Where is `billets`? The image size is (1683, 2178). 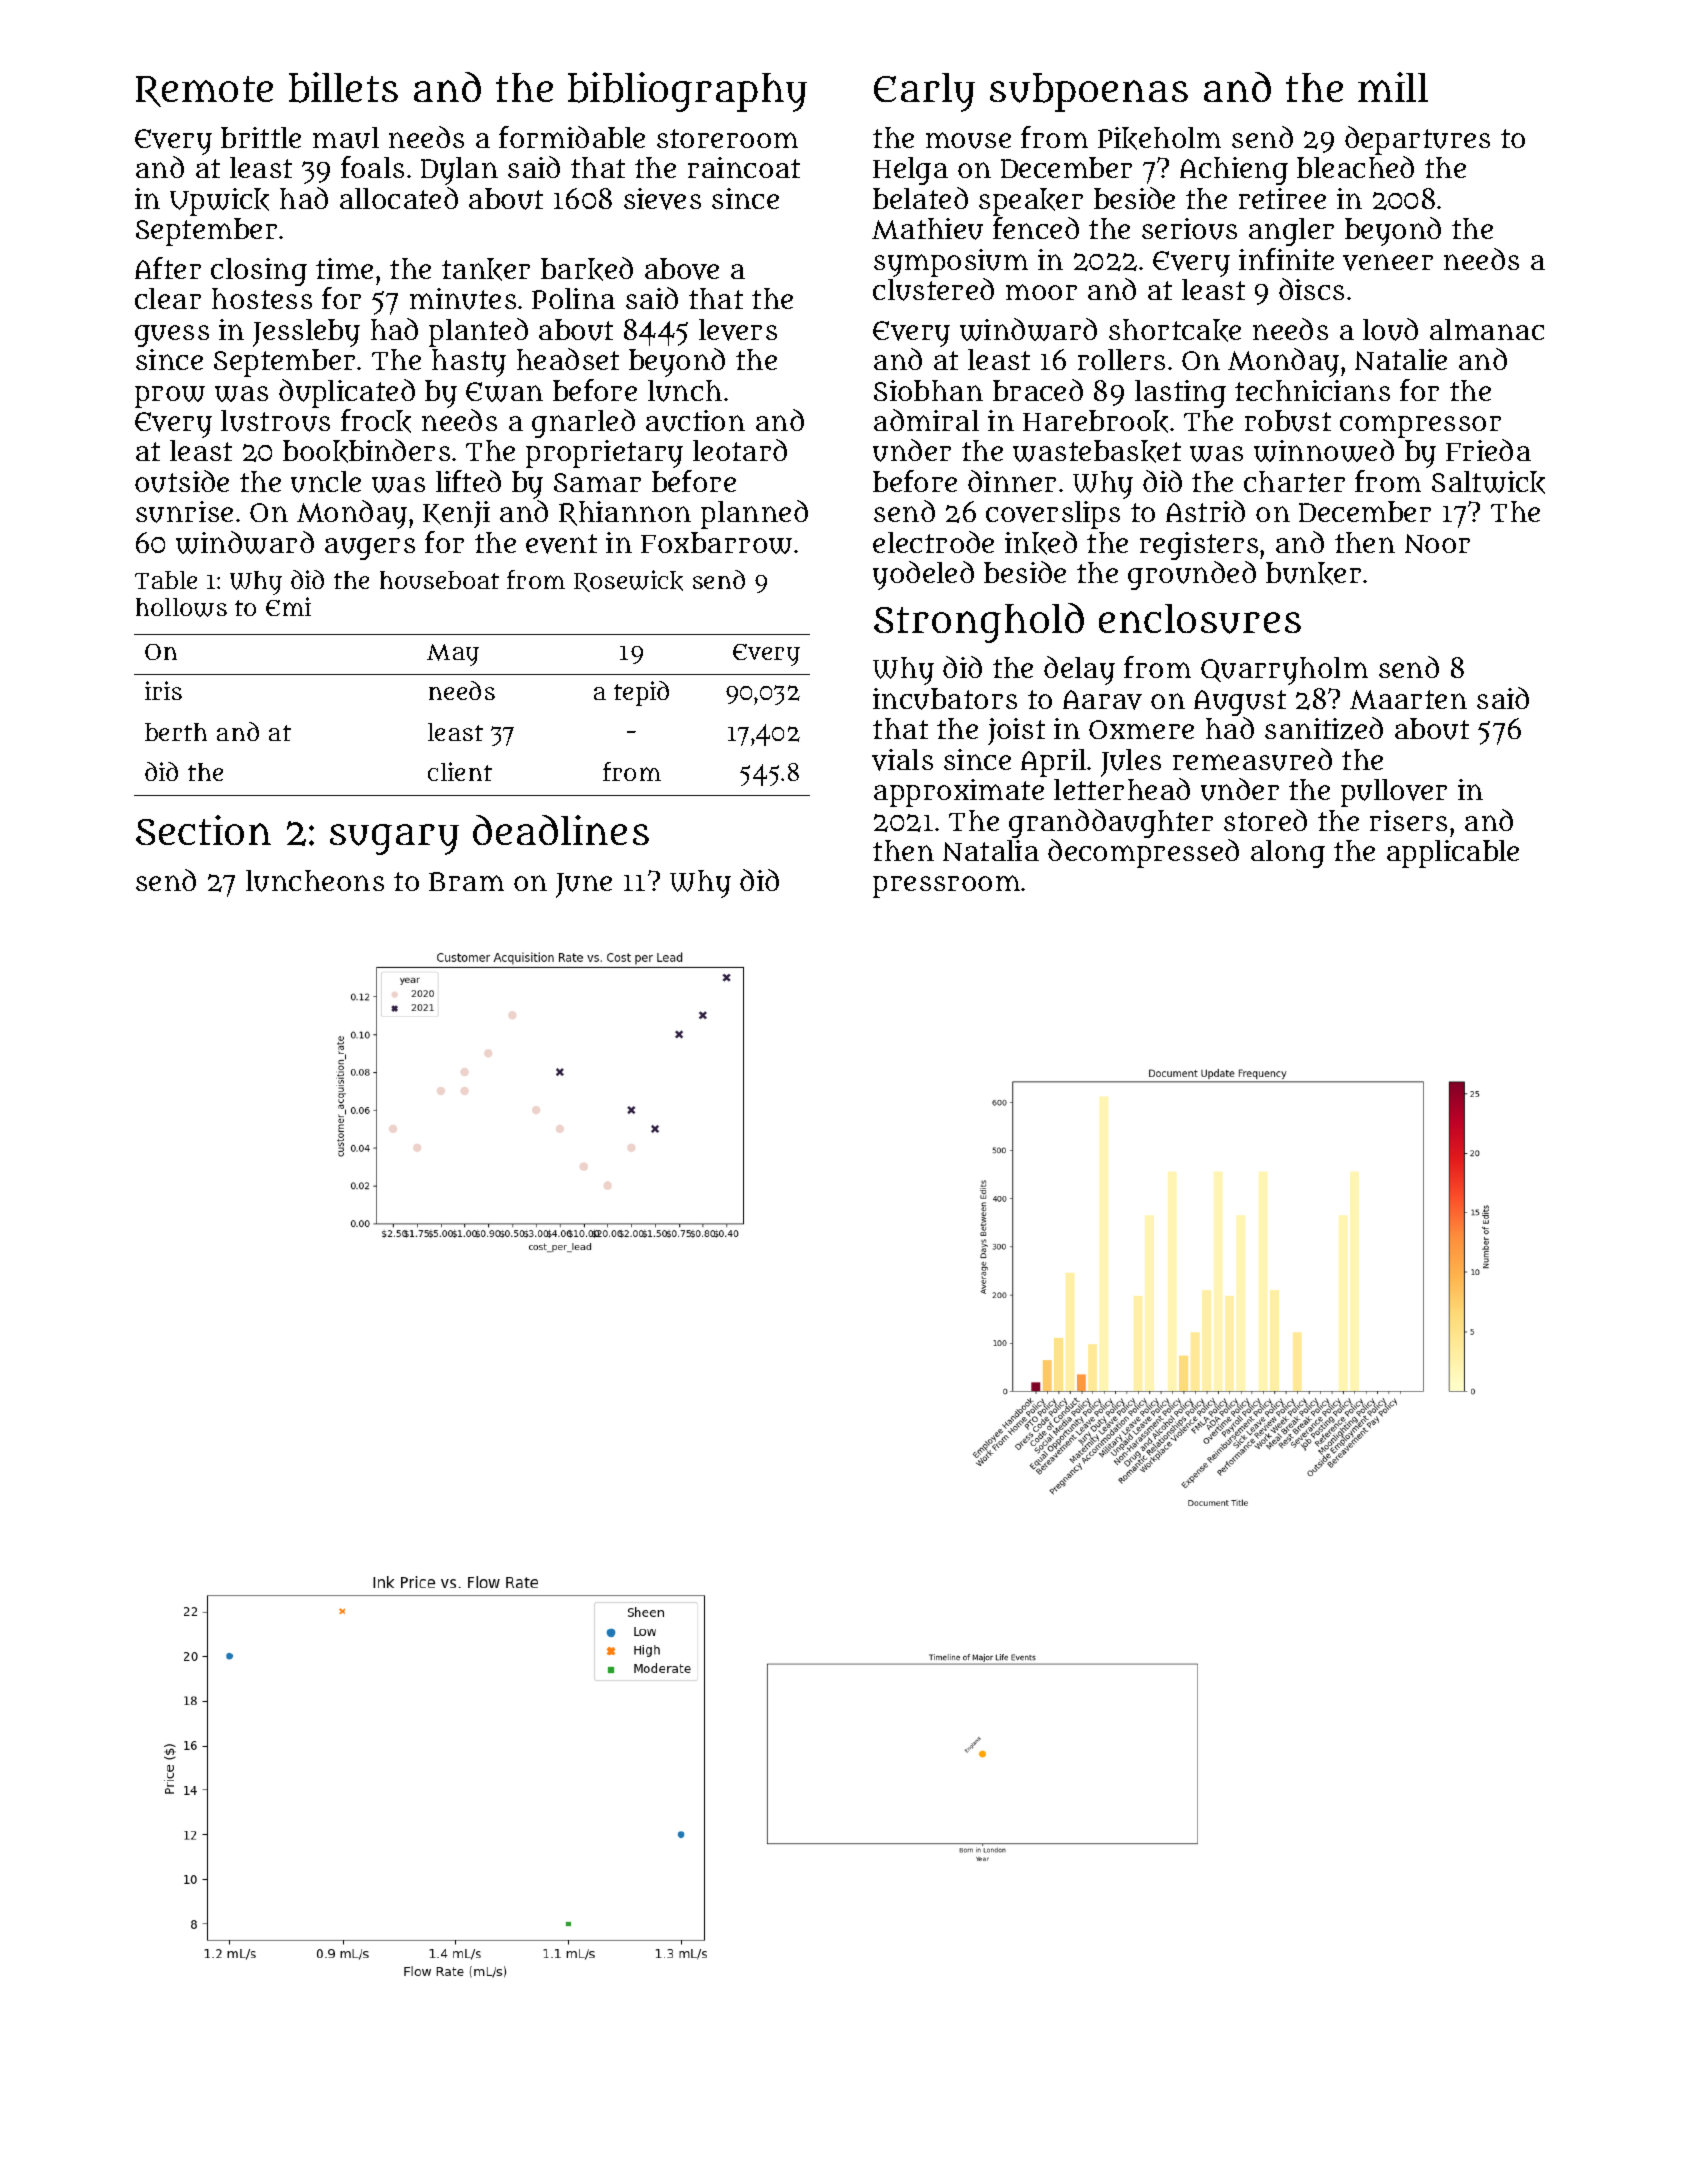 billets is located at coordinates (343, 87).
